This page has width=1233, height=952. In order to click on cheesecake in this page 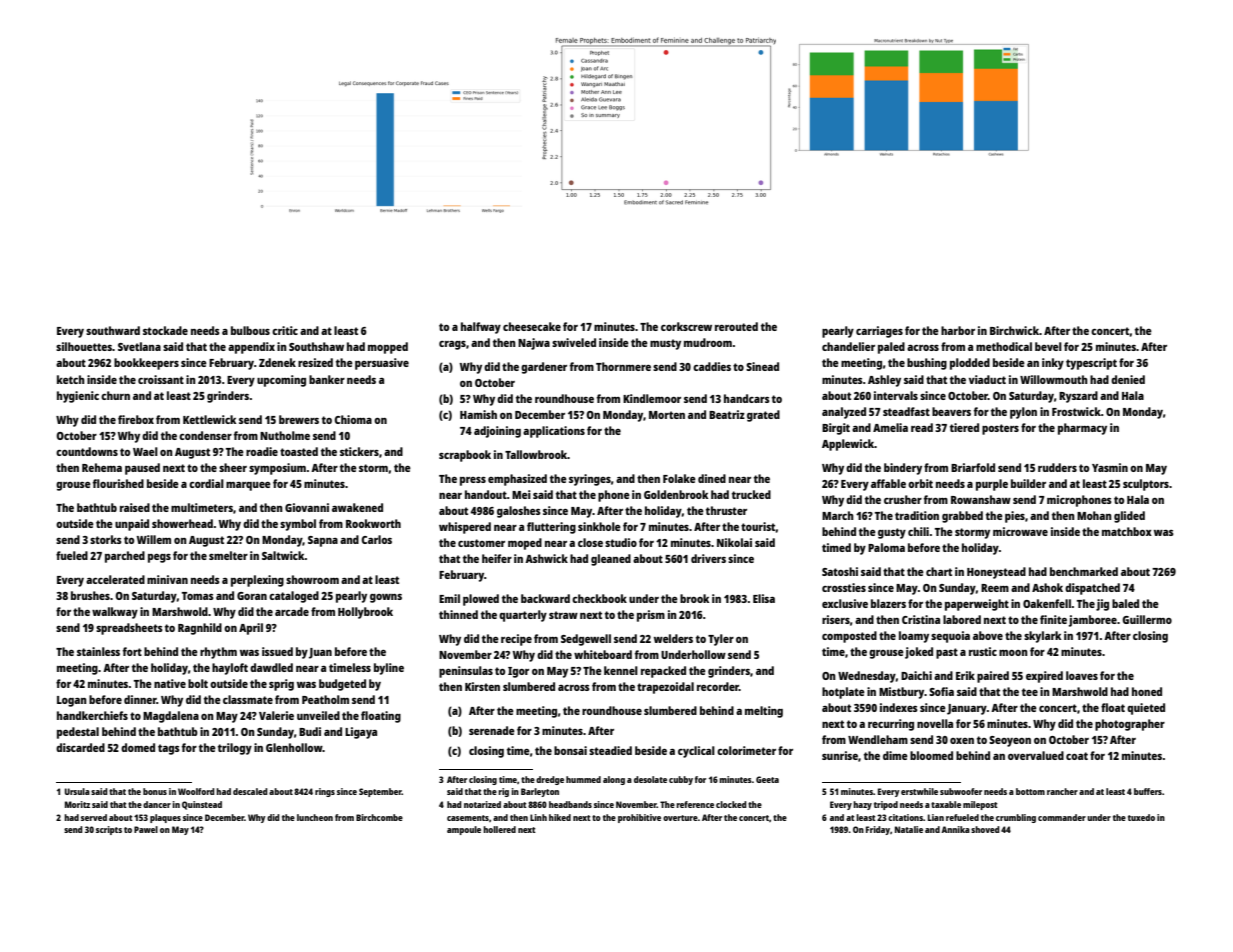, I will do `click(532, 326)`.
